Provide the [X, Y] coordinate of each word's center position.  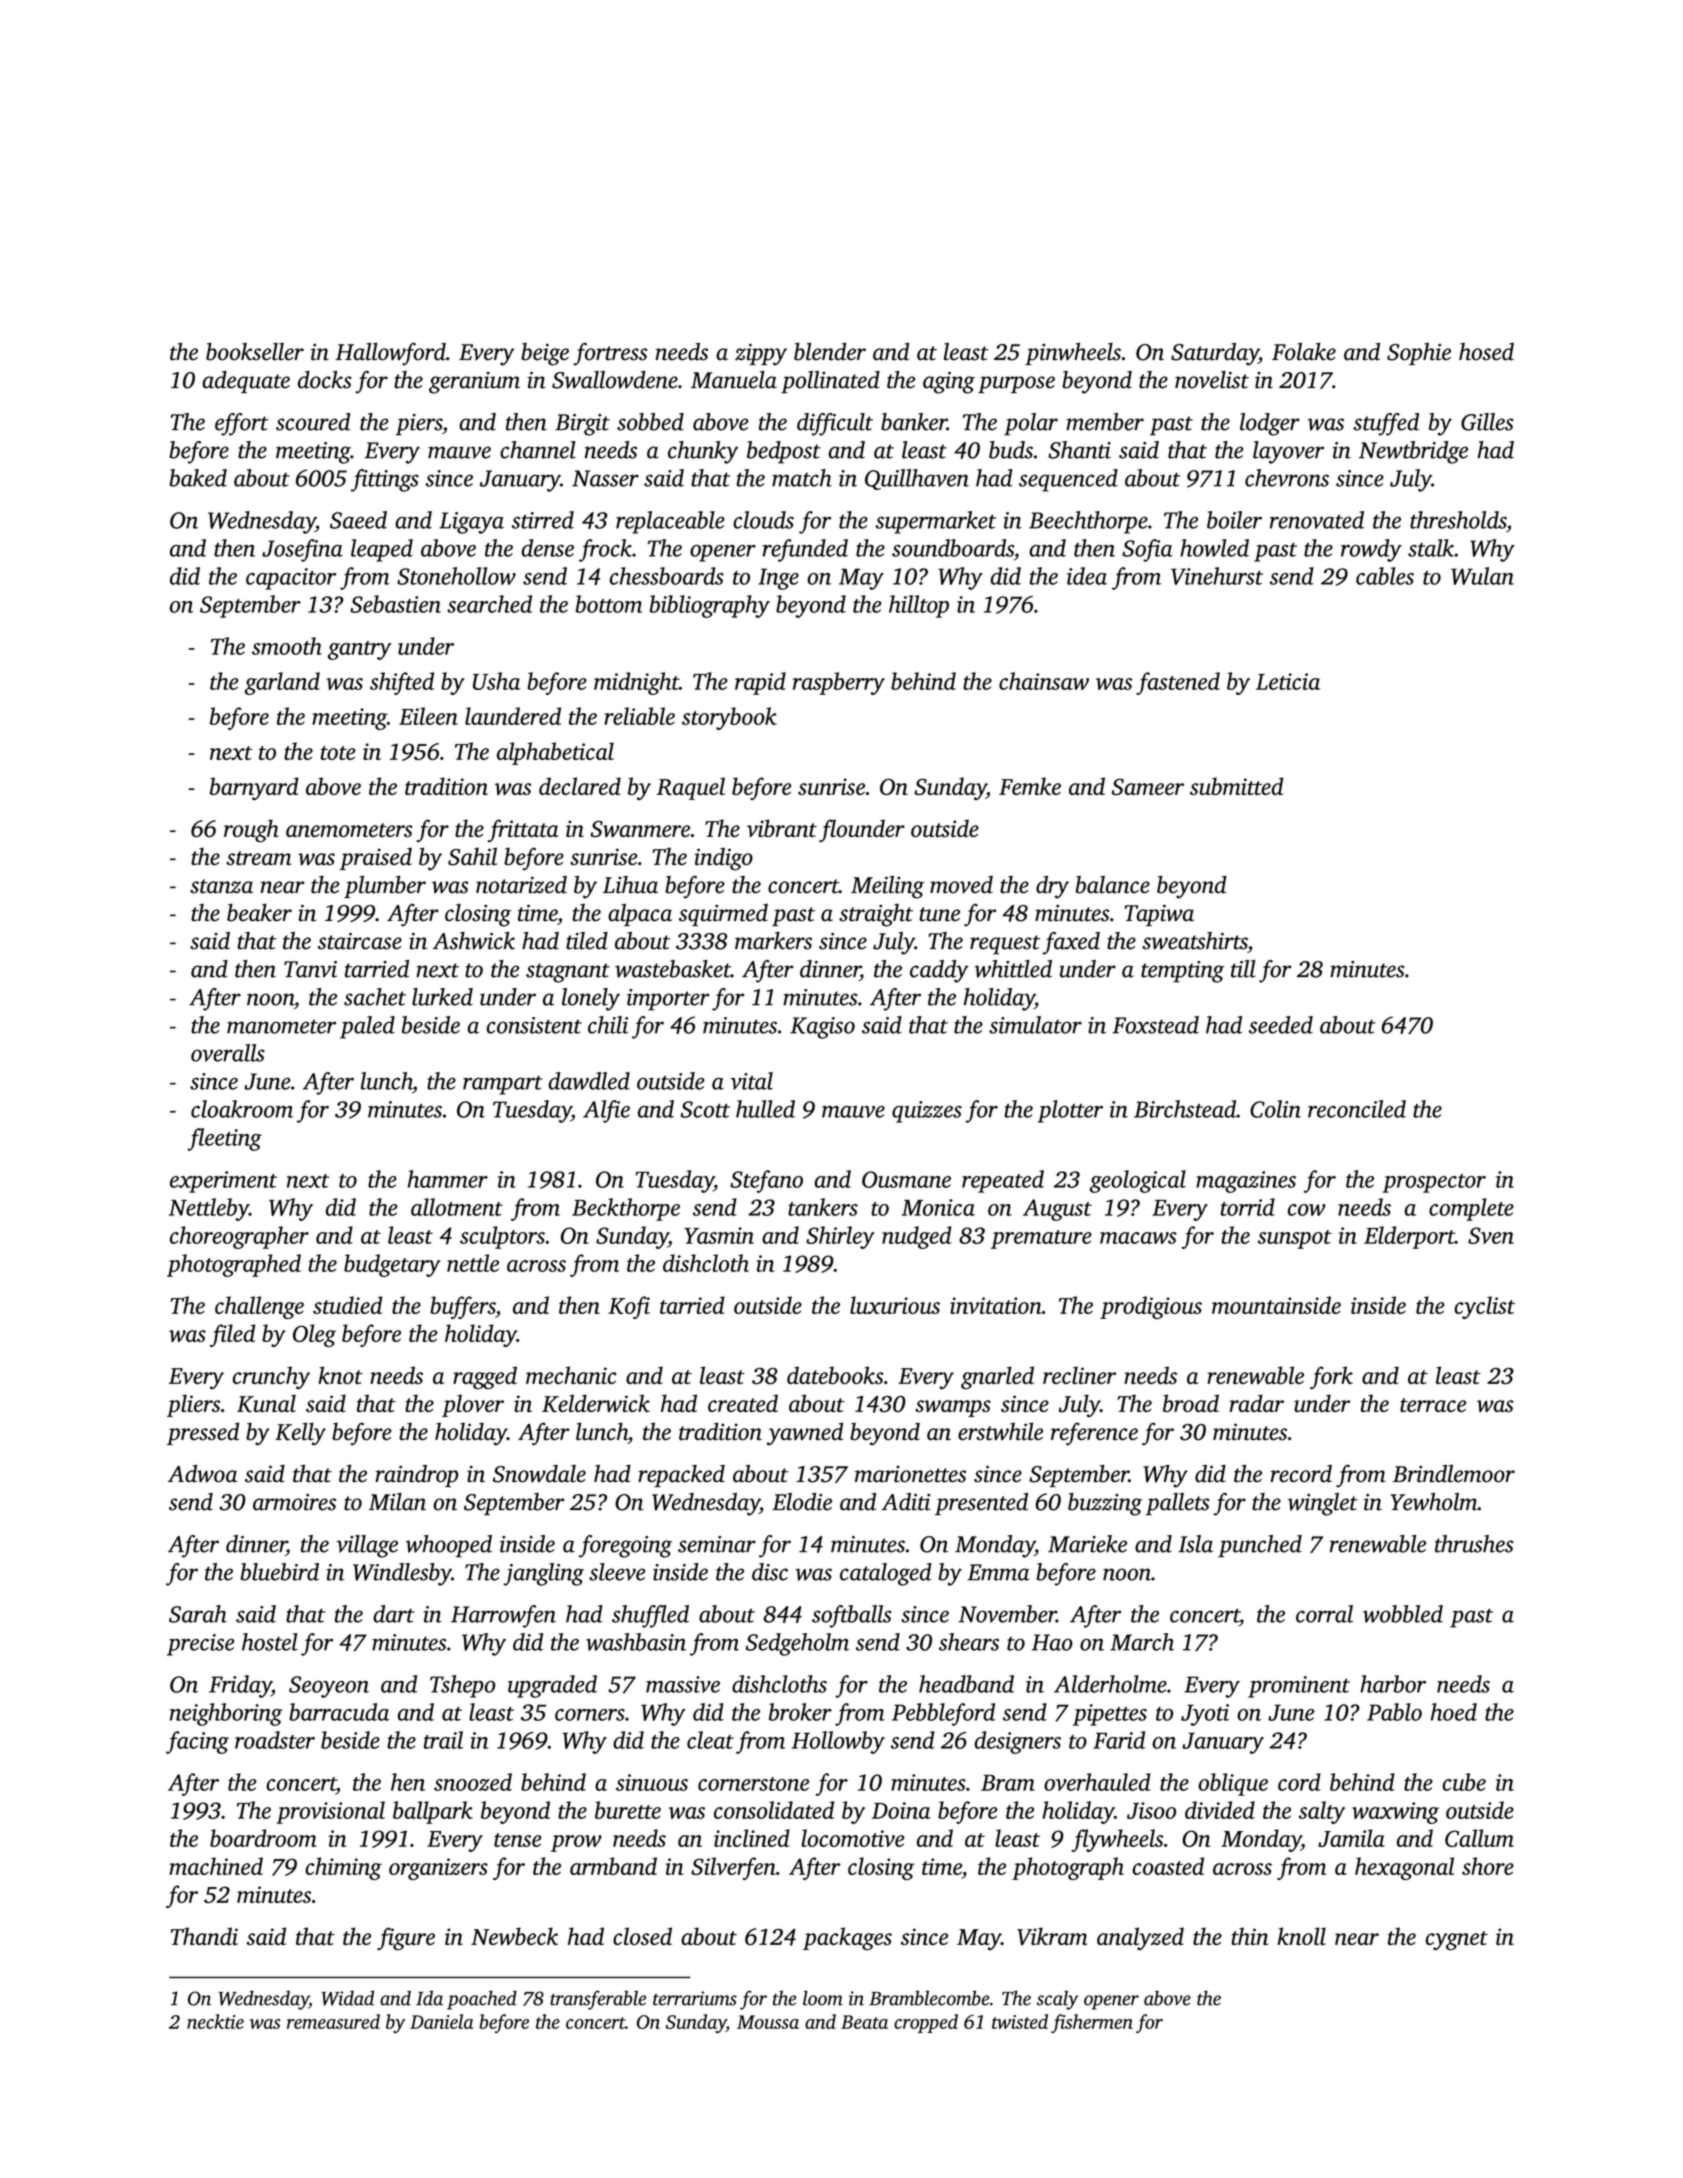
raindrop [416, 1476]
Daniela [441, 2021]
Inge [778, 579]
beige [545, 354]
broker [800, 1712]
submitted [1236, 786]
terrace [1433, 1405]
